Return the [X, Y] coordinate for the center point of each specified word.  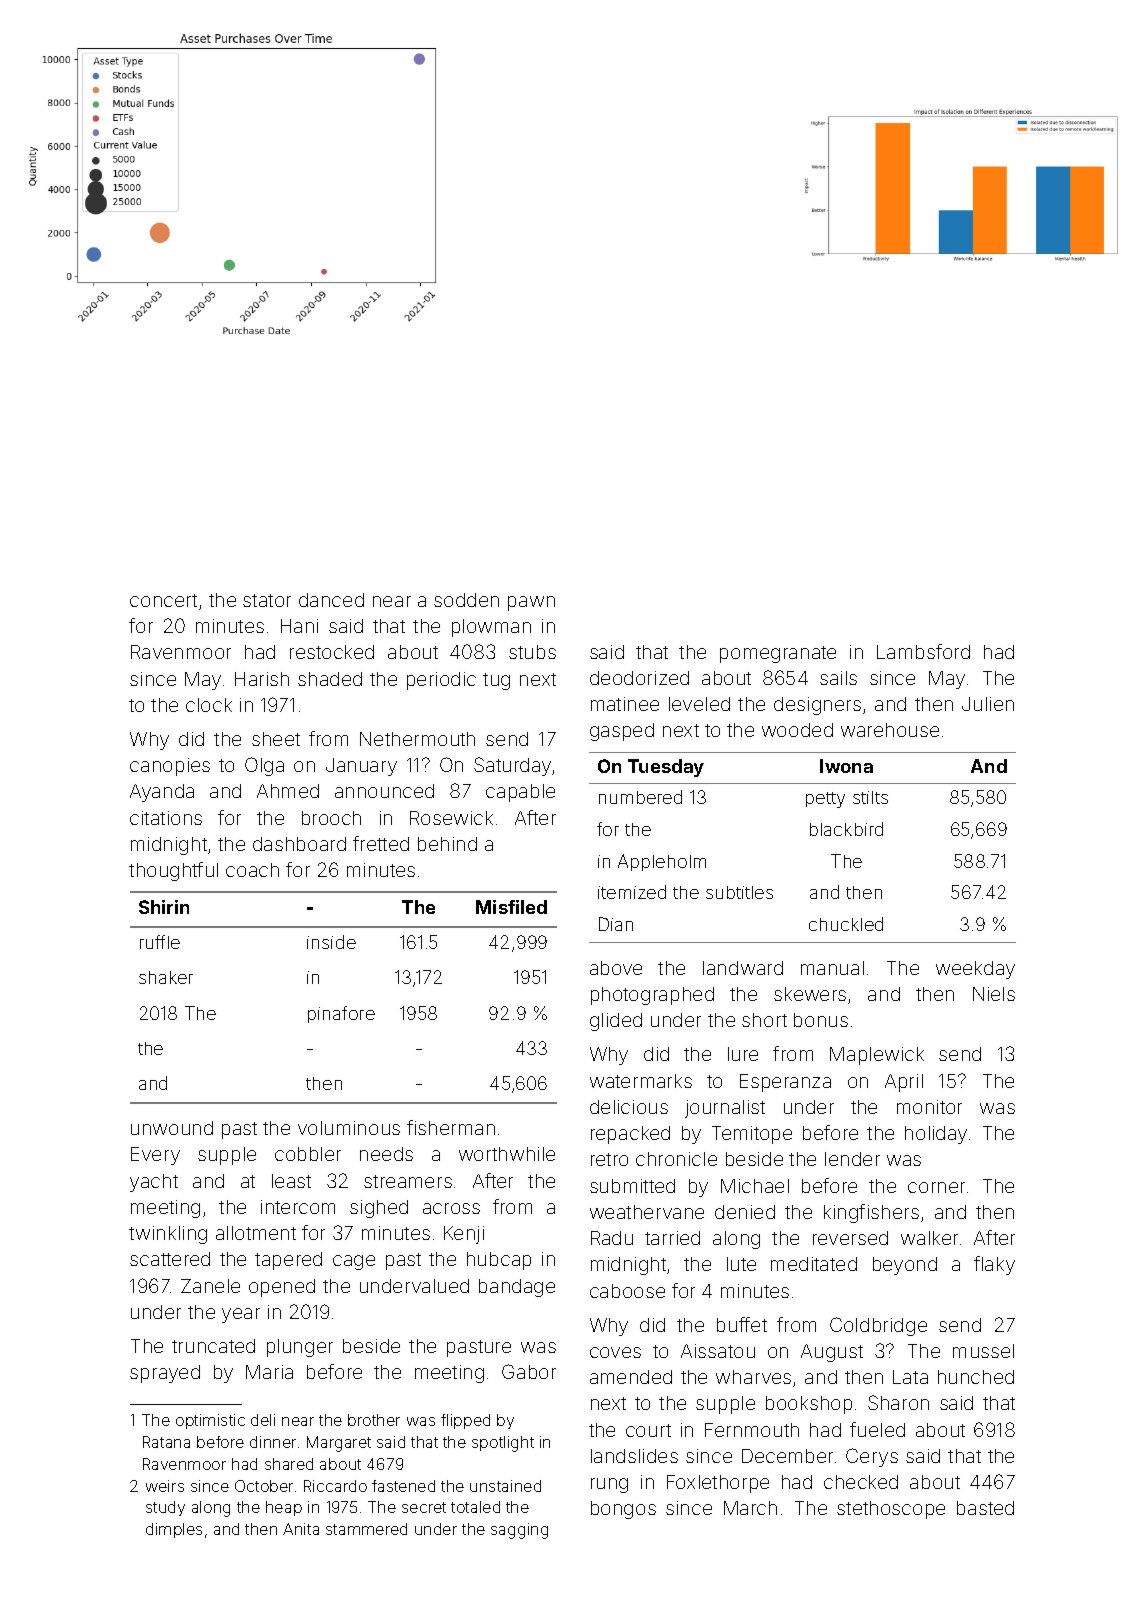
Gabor [529, 1371]
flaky [994, 1265]
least [291, 1181]
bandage [517, 1288]
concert [163, 600]
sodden [466, 600]
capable [520, 793]
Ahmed [288, 791]
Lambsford [923, 651]
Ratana [166, 1442]
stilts [870, 797]
